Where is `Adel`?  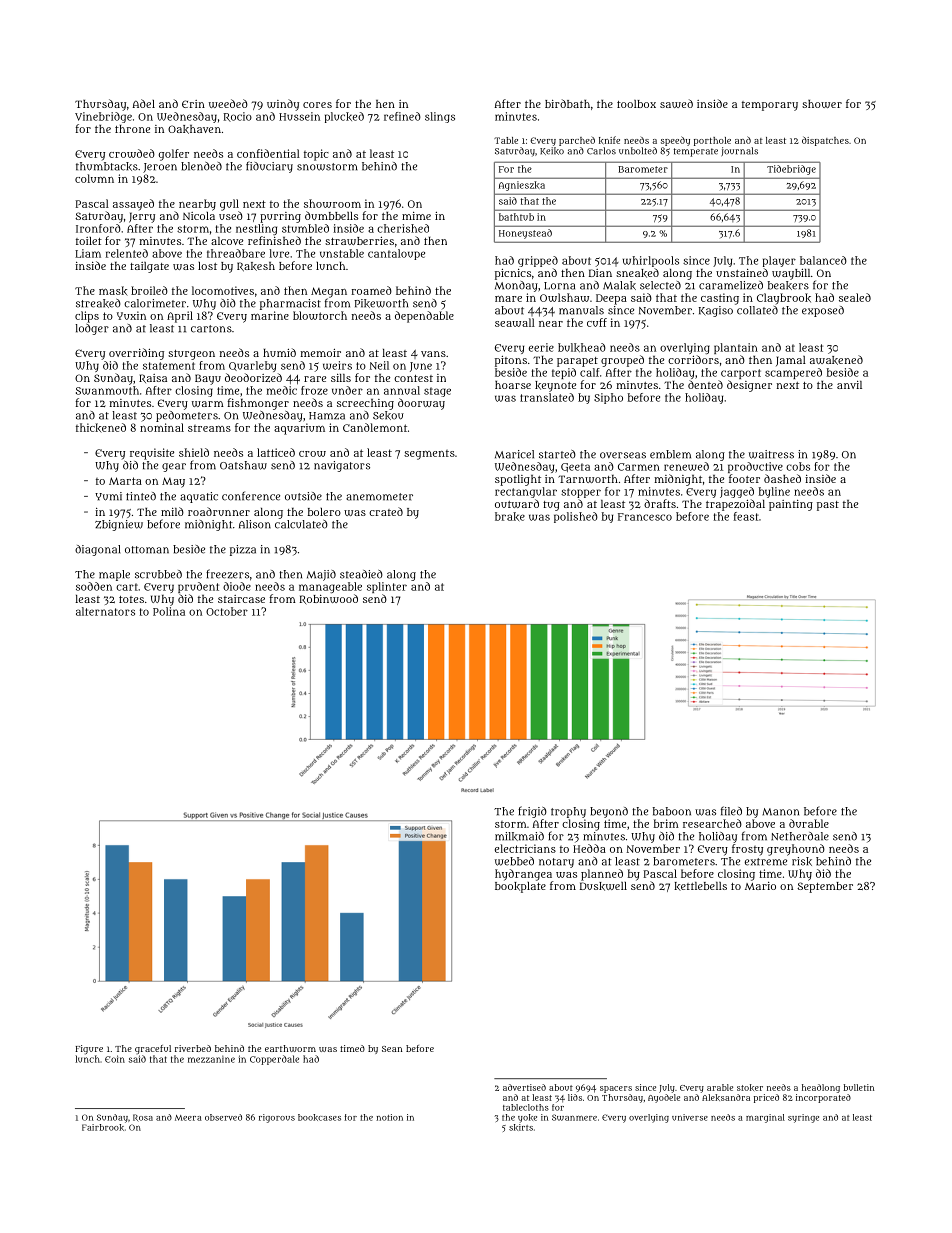
Adel is located at coordinates (144, 103).
